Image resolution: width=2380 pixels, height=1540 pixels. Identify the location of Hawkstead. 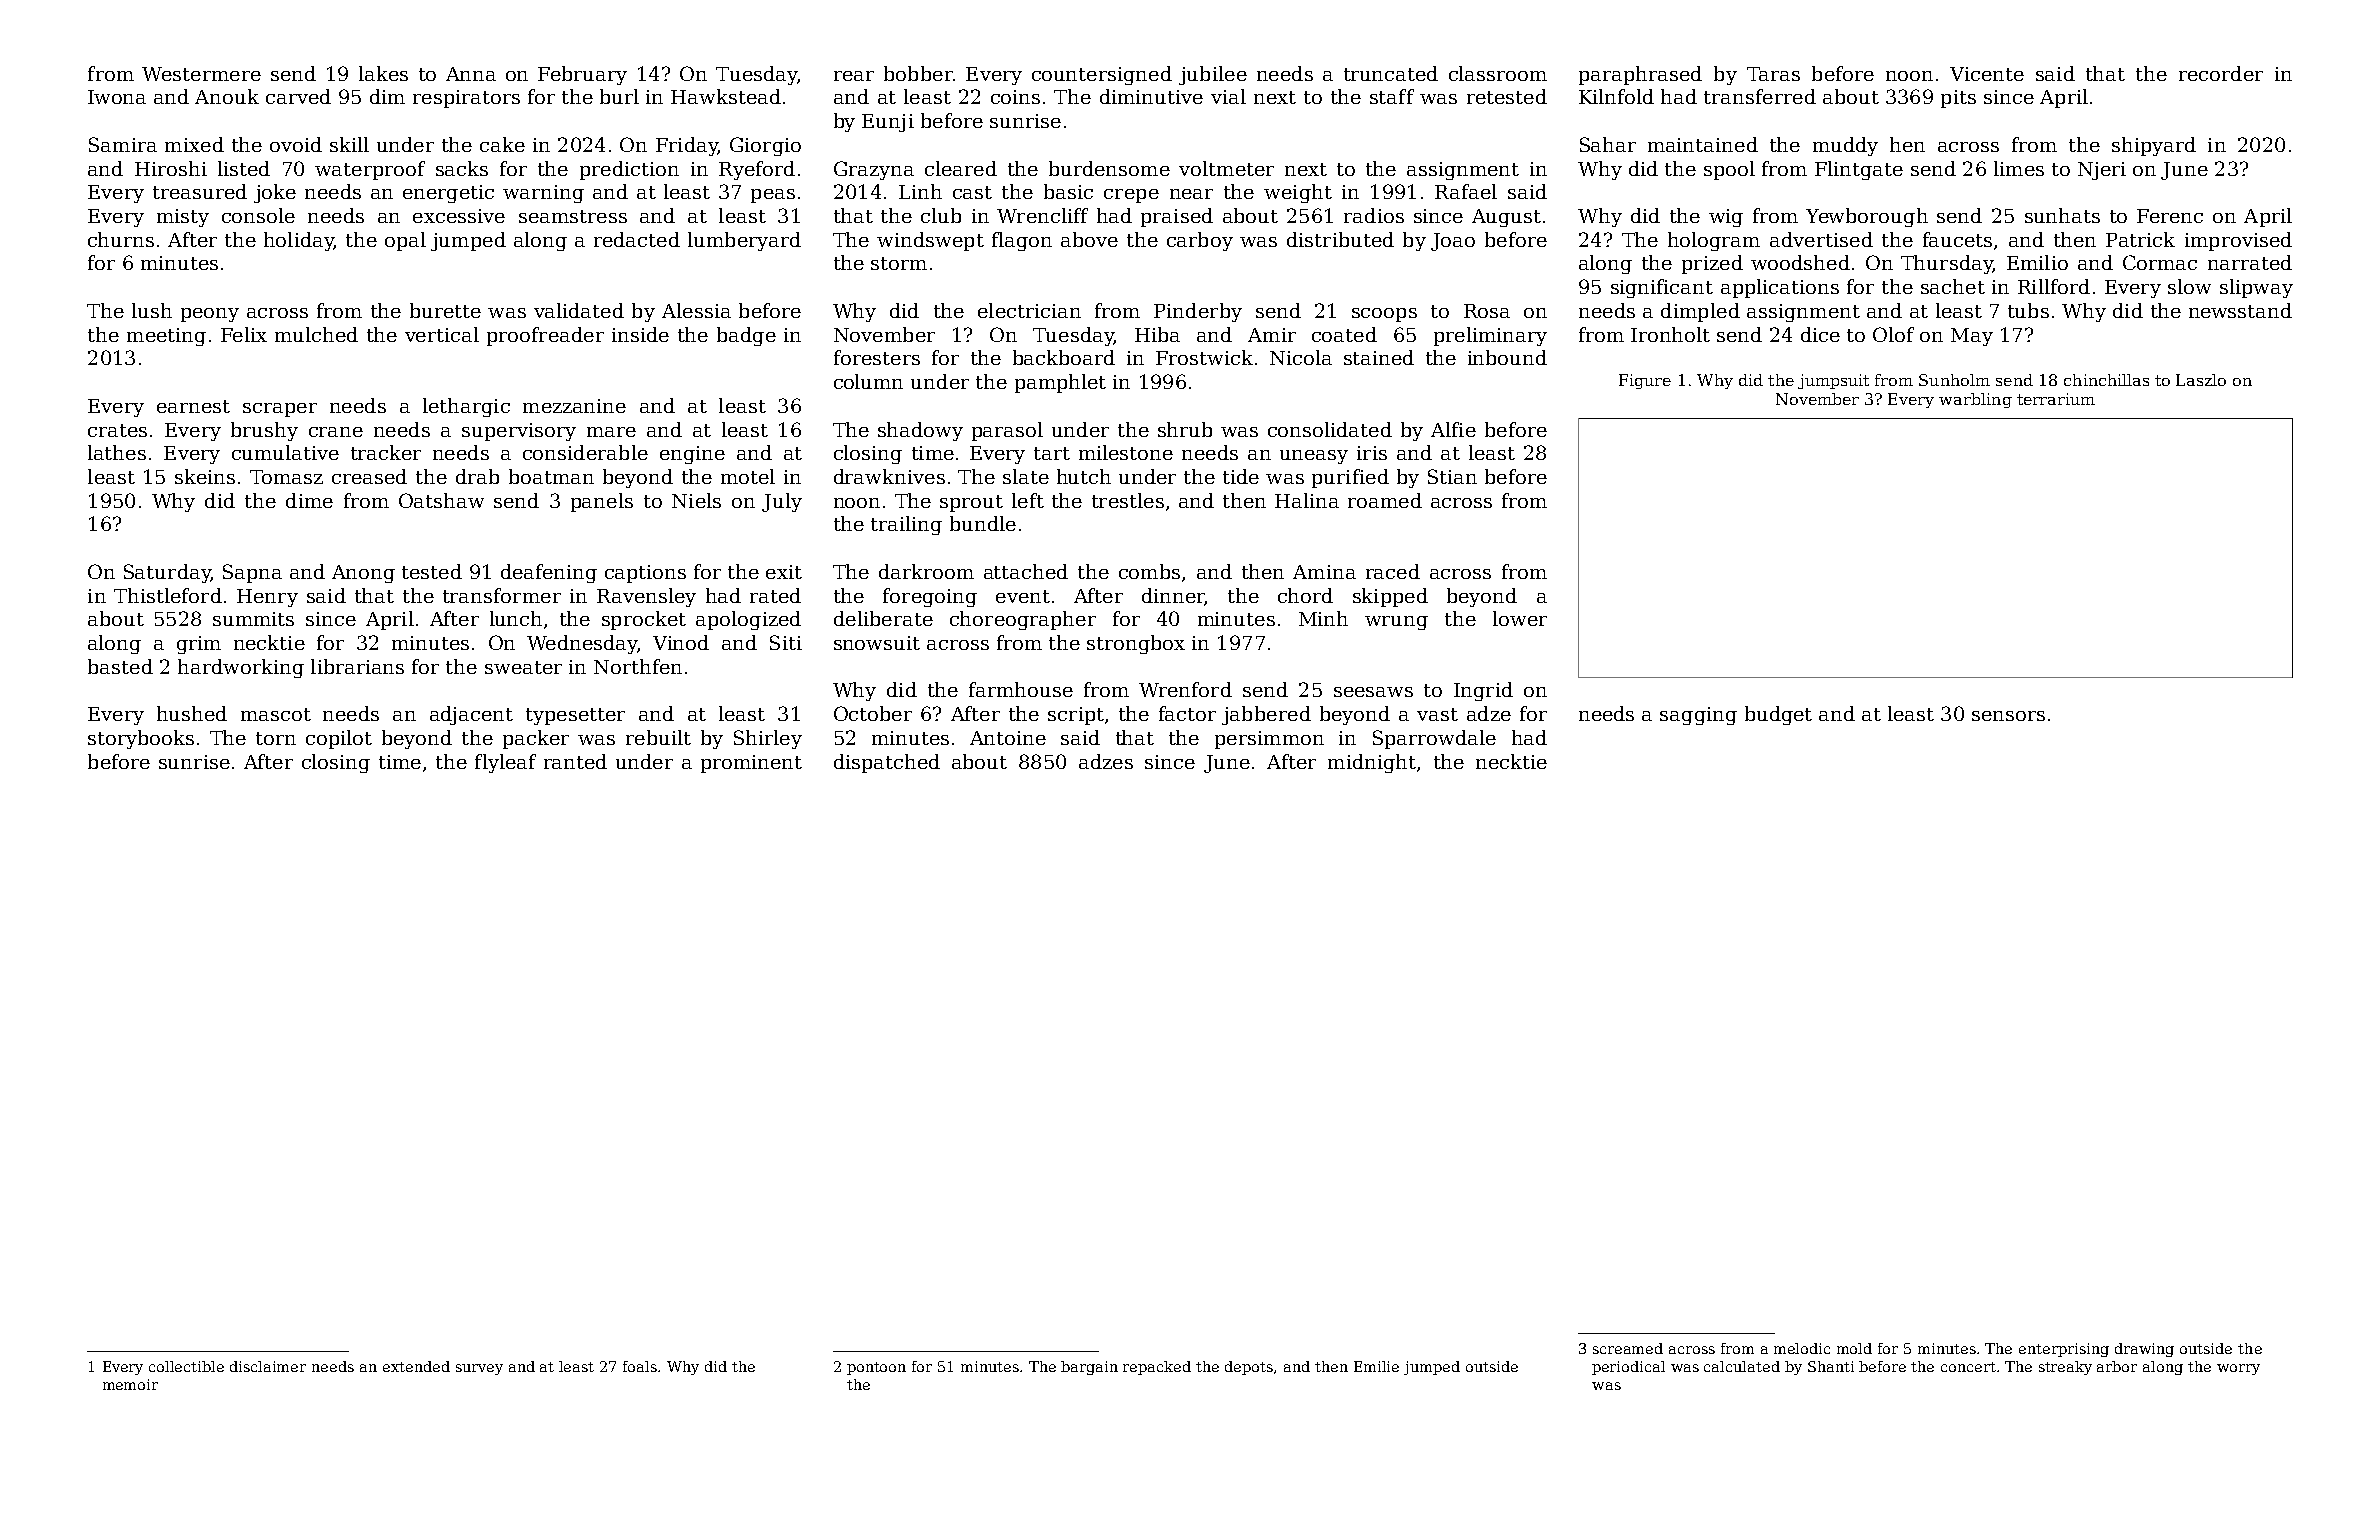
(726, 96).
